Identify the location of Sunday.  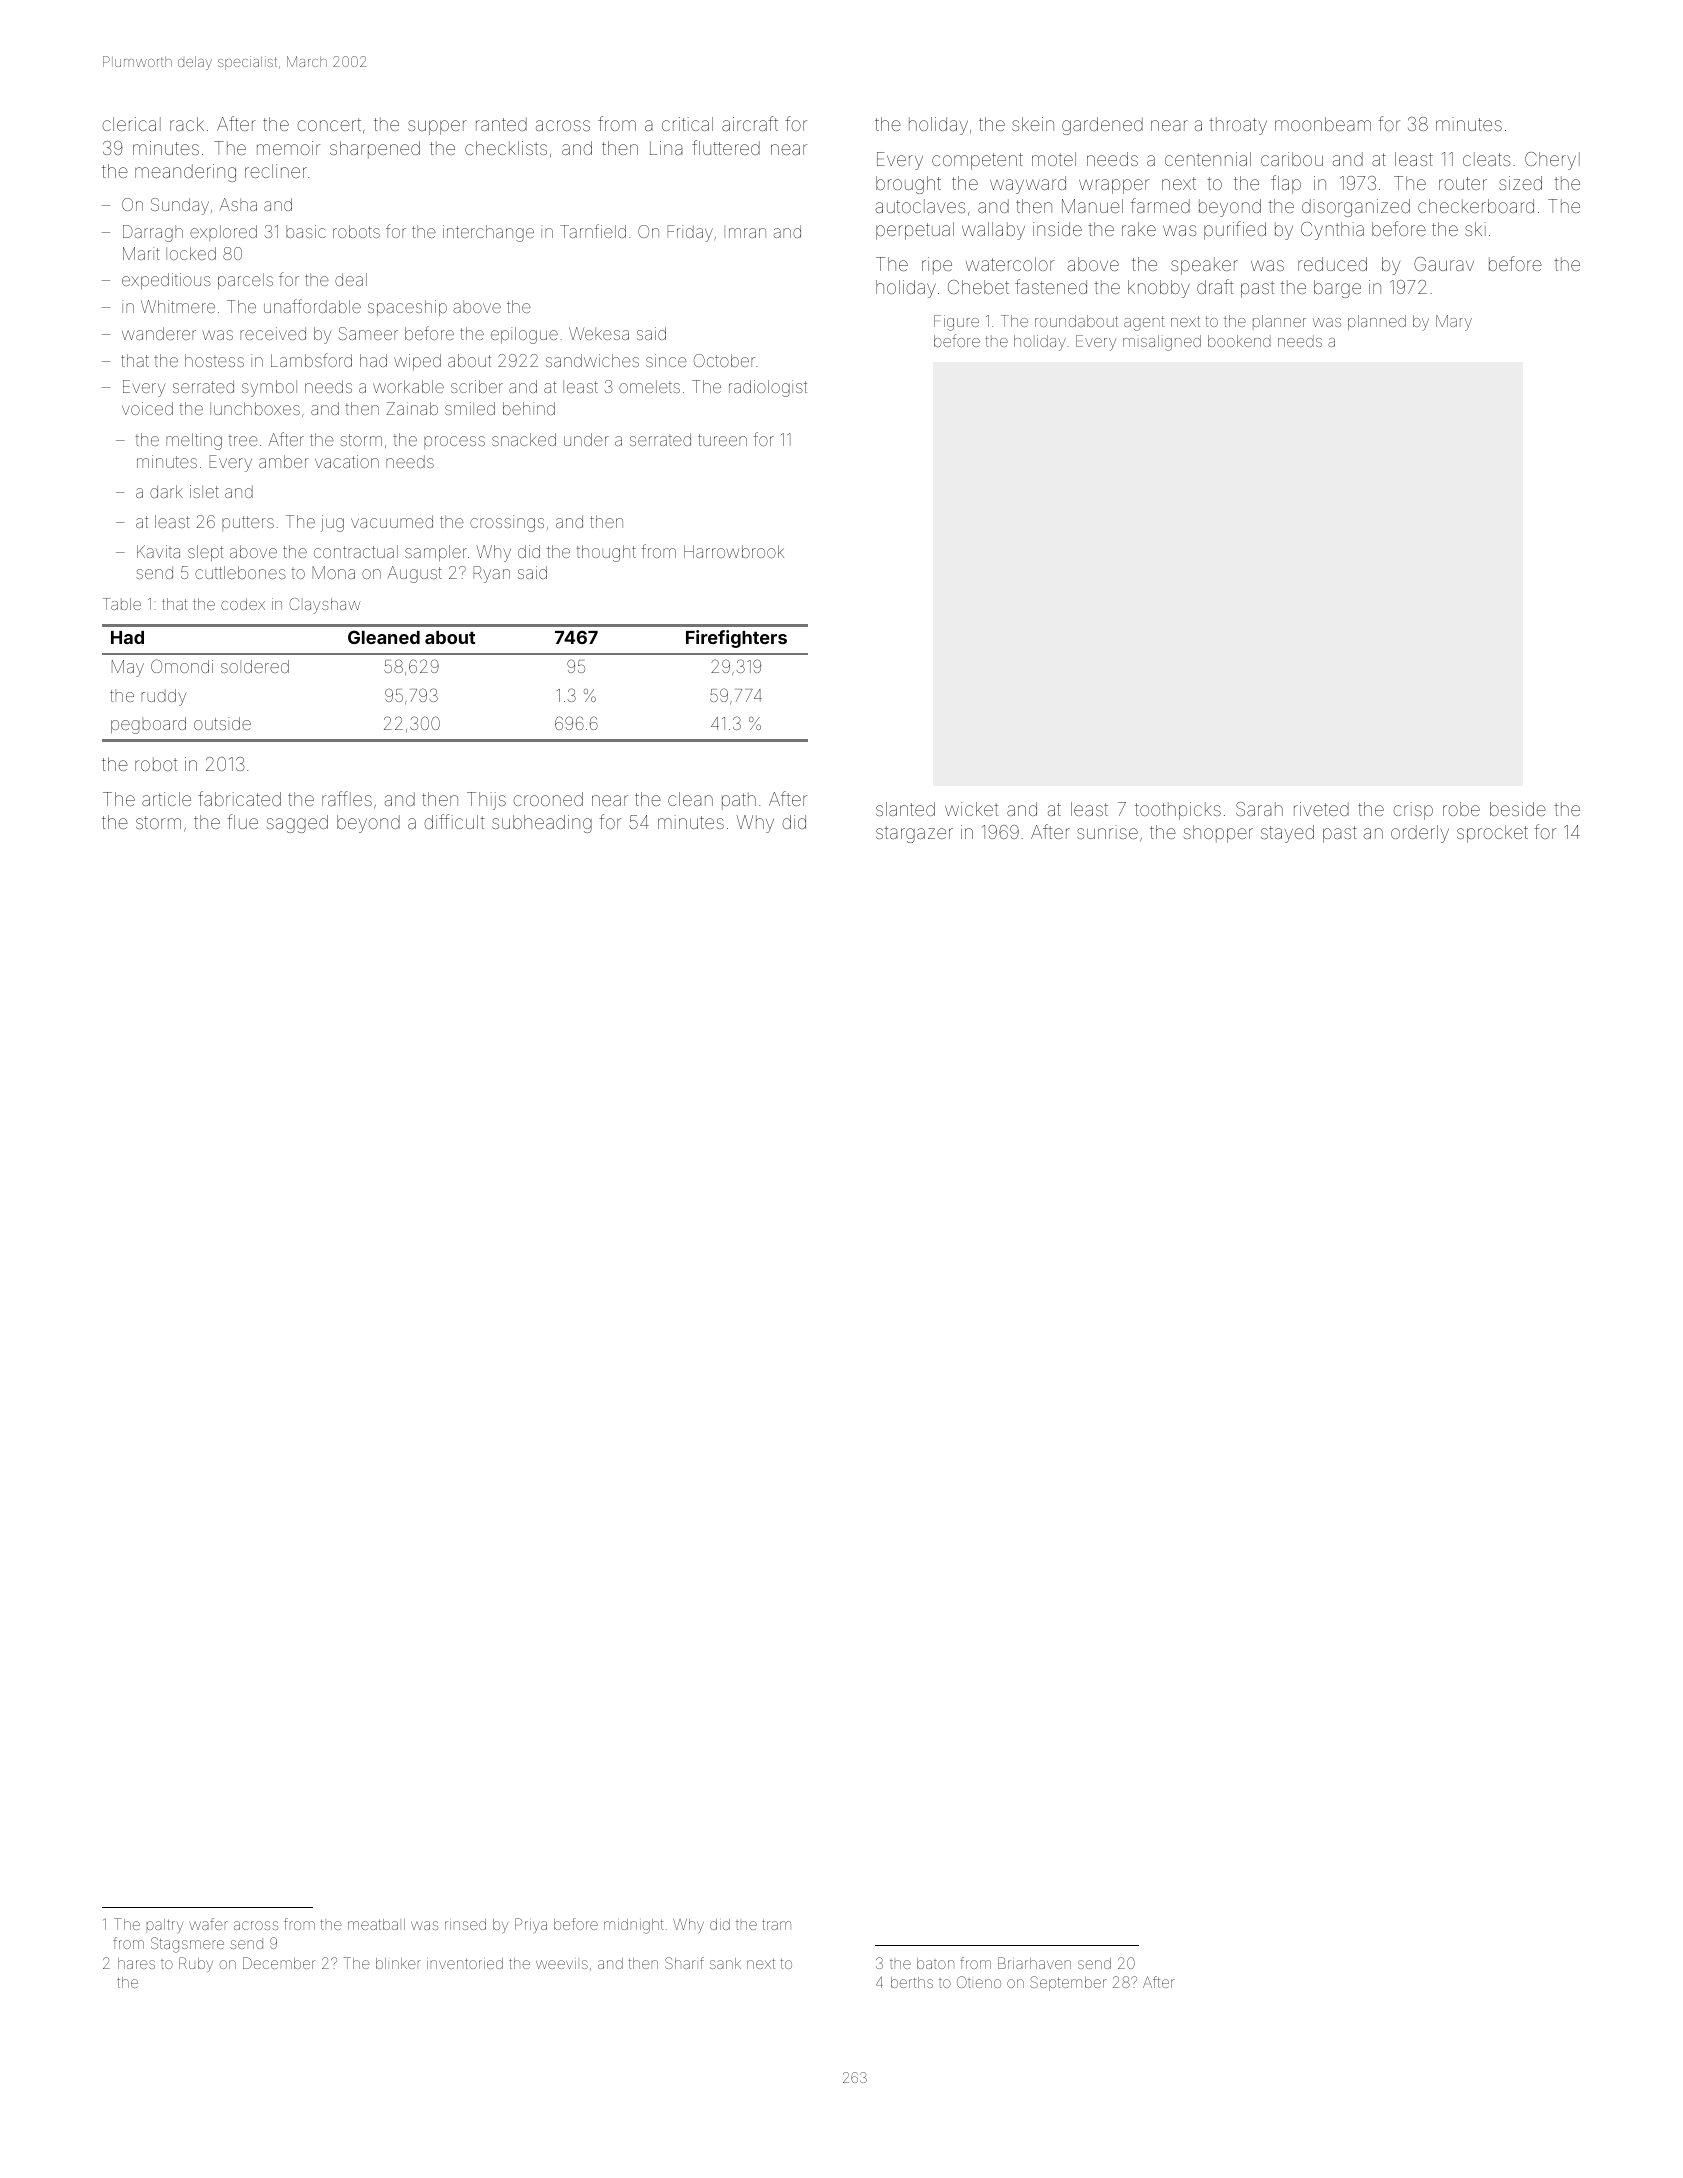
(180, 206).
